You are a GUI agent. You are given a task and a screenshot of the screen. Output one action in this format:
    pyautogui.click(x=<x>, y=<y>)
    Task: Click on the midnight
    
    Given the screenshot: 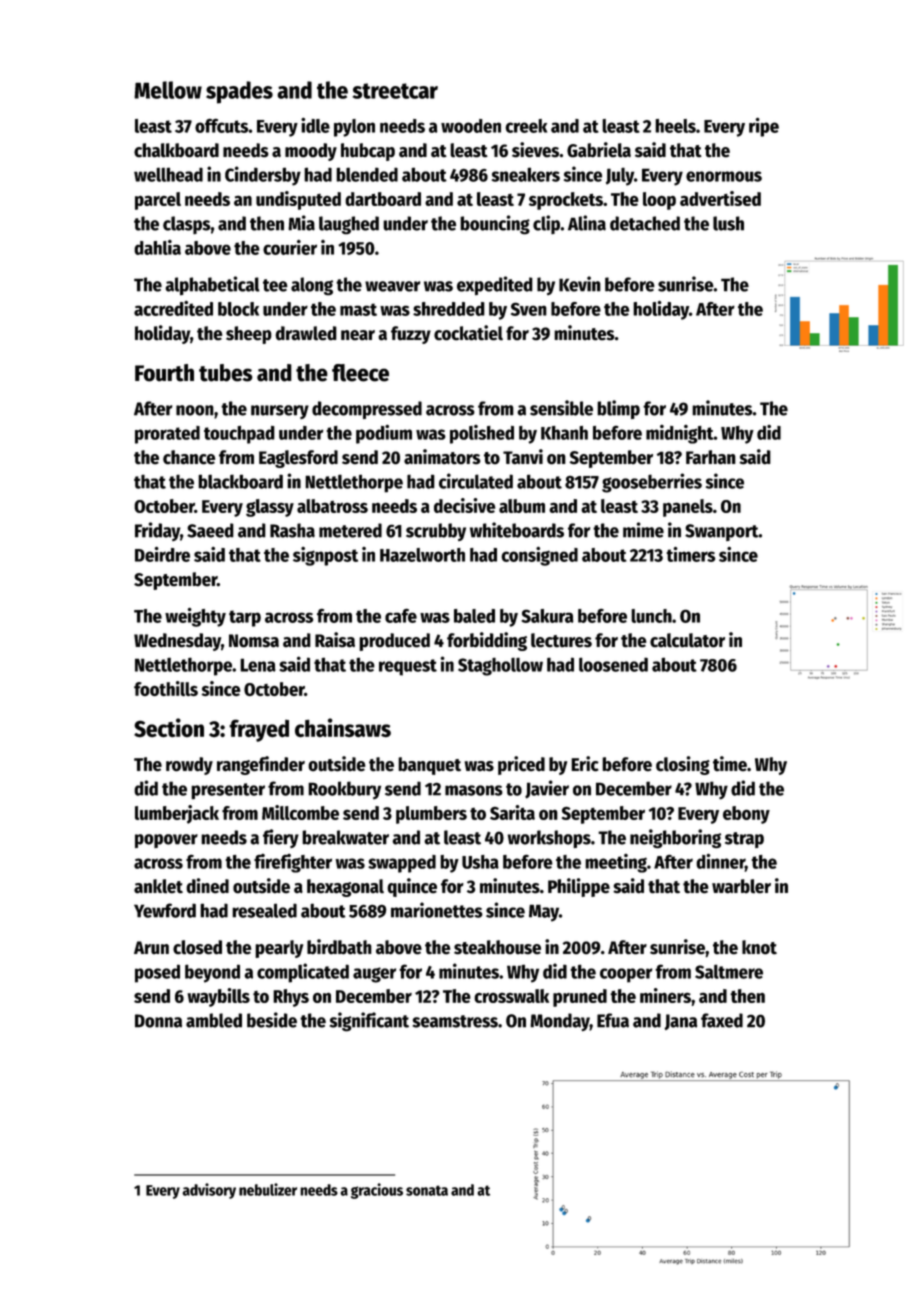 What is the action you would take?
    pyautogui.click(x=680, y=434)
